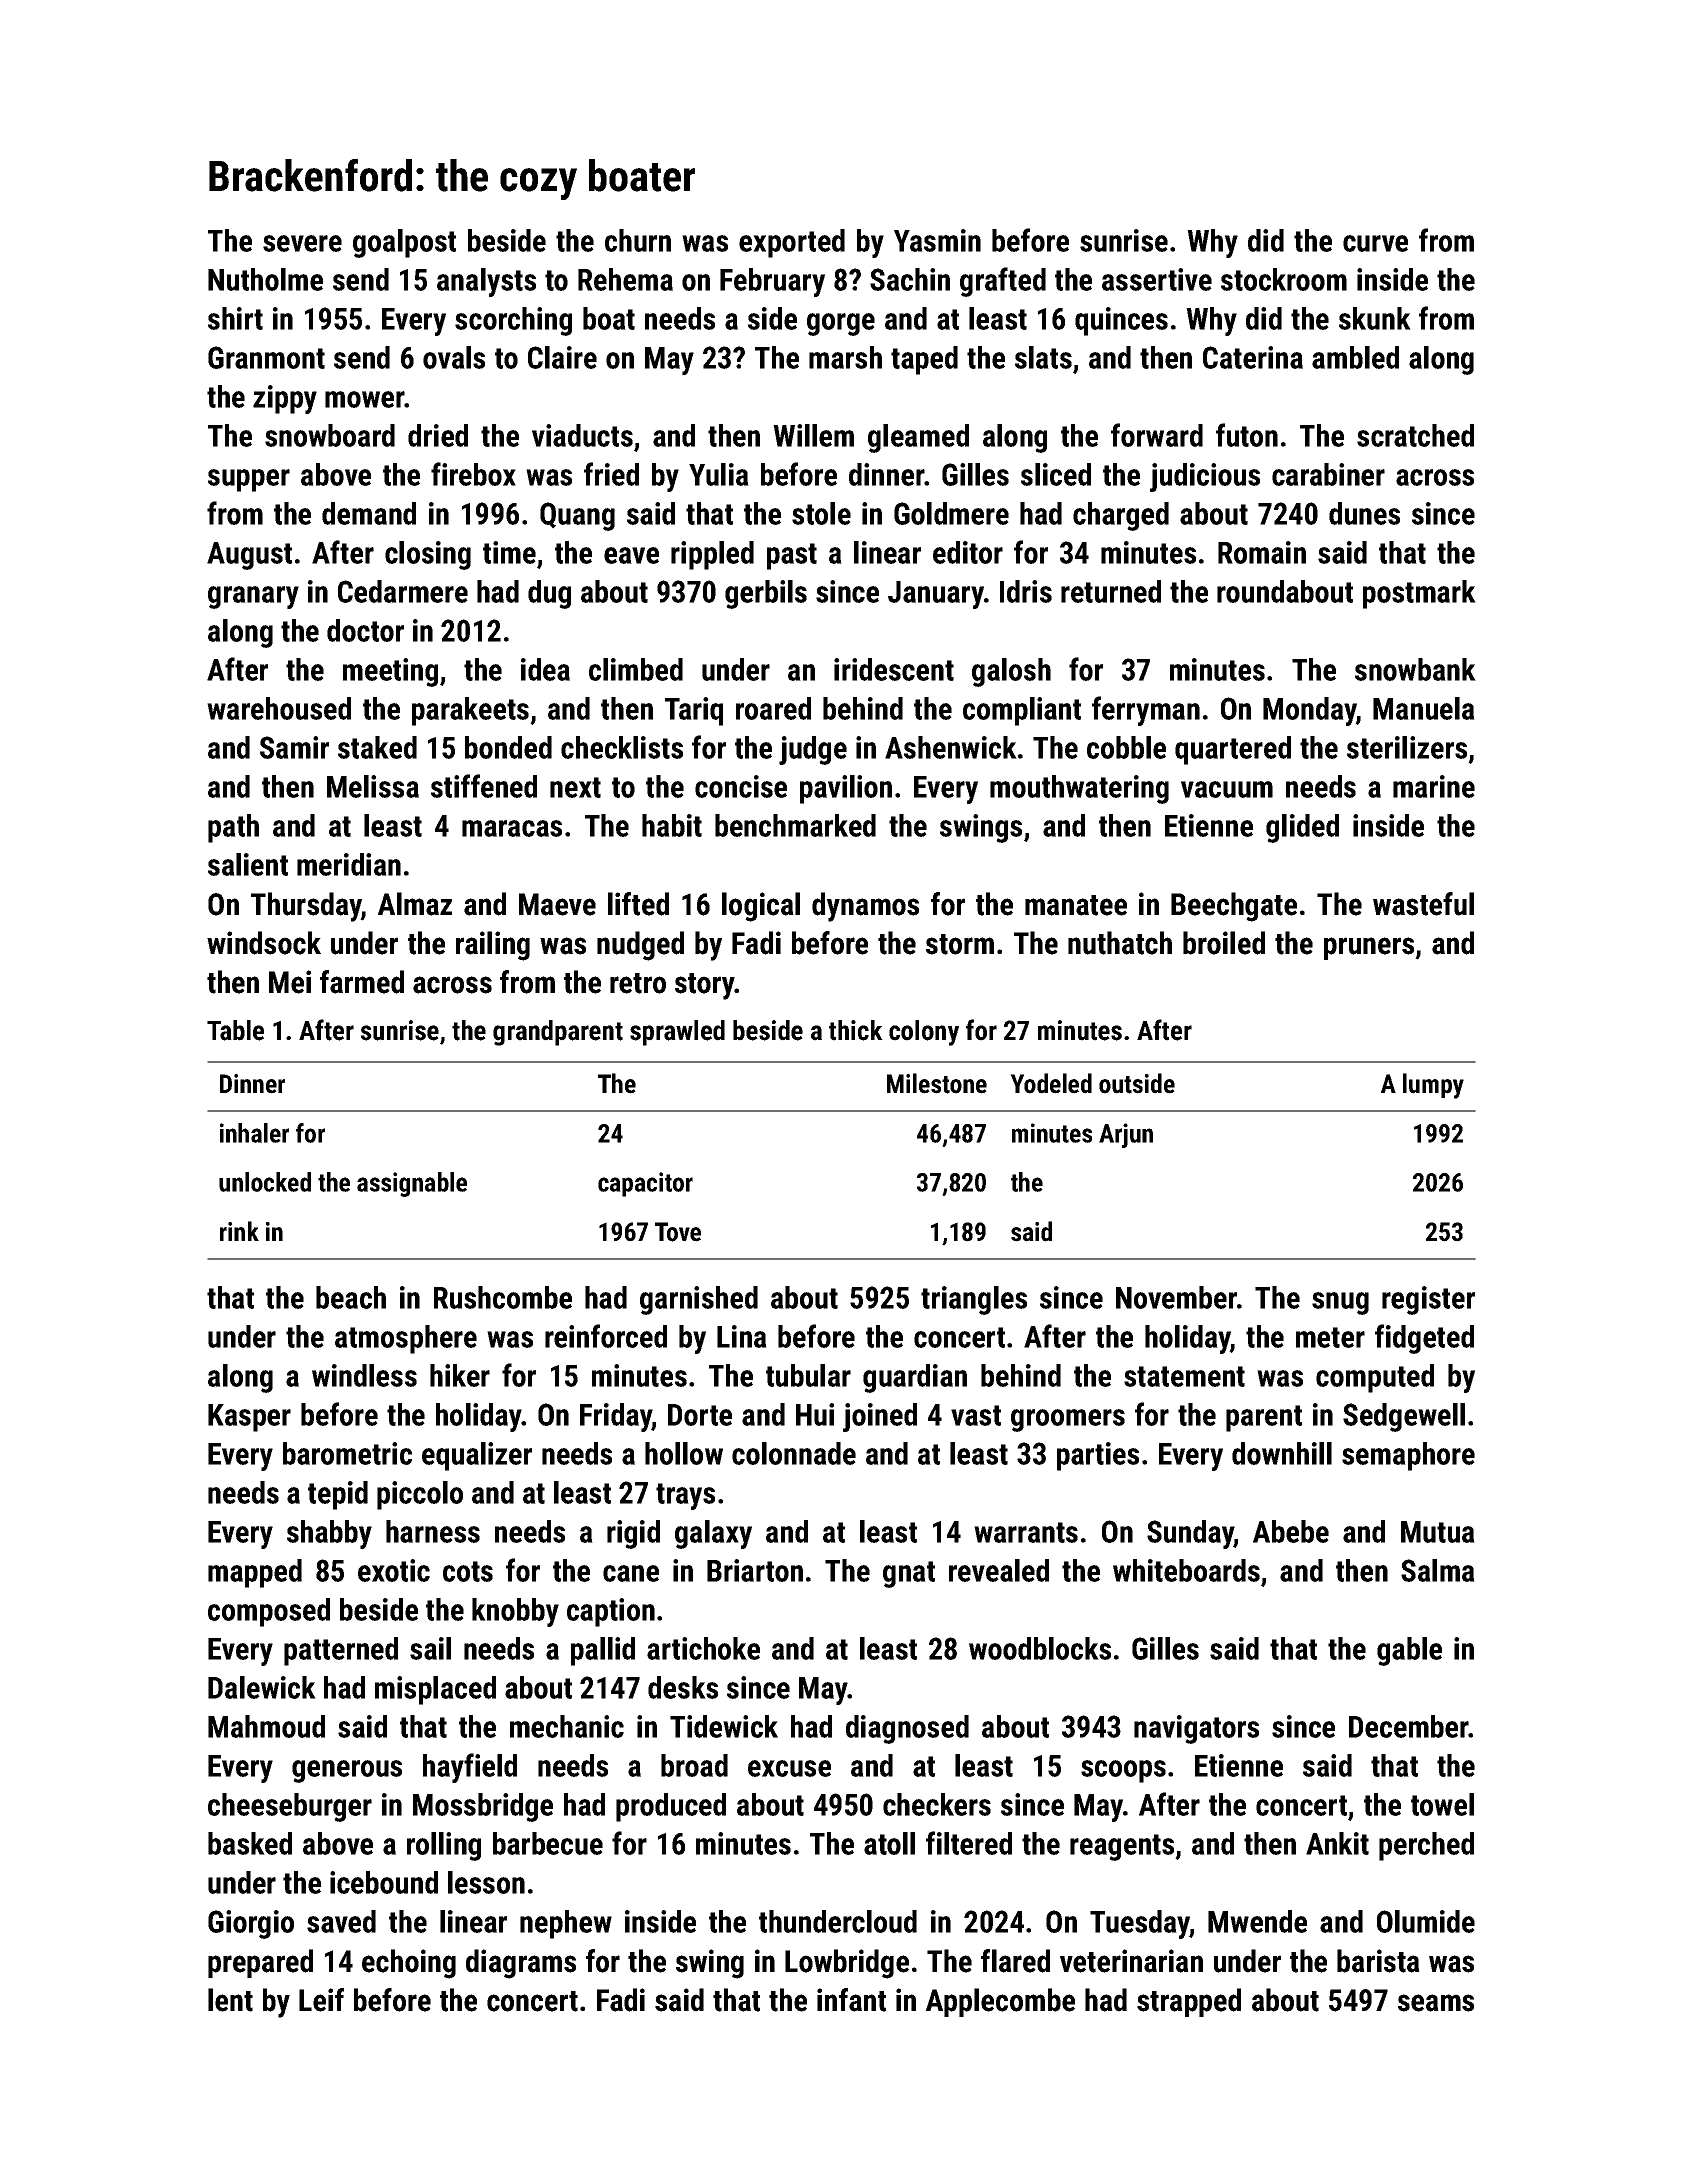  What do you see at coordinates (625, 279) in the screenshot?
I see `Rehema` at bounding box center [625, 279].
